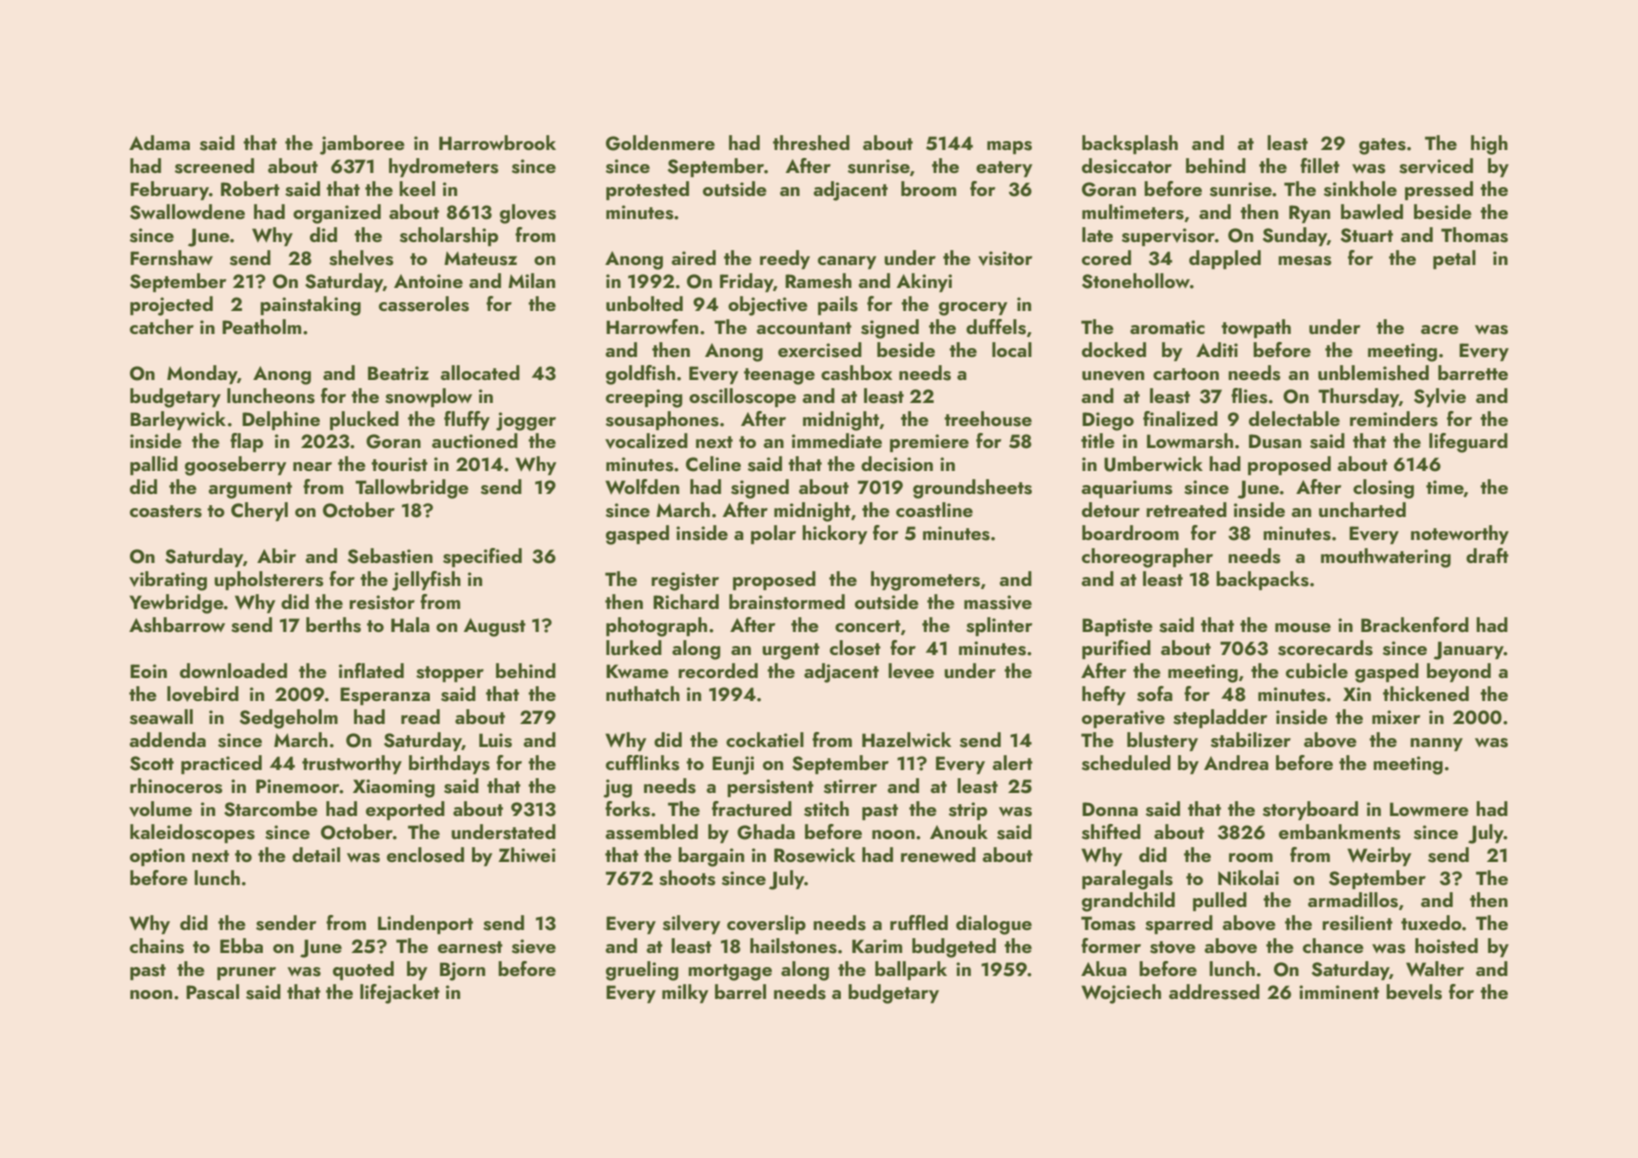 Image resolution: width=1638 pixels, height=1158 pixels. Describe the element at coordinates (811, 143) in the screenshot. I see `threshed` at that location.
